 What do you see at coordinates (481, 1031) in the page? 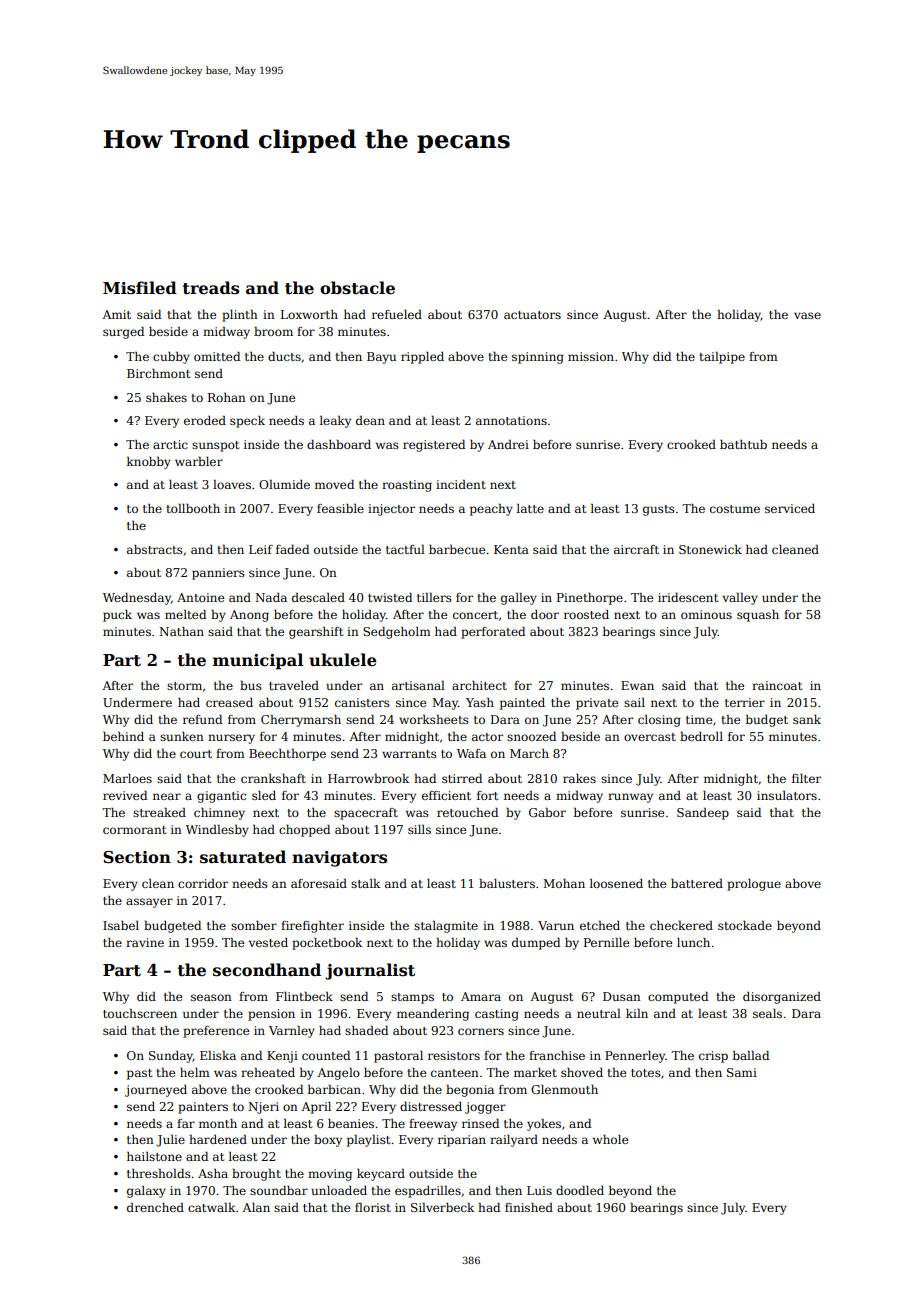
I see `corners` at bounding box center [481, 1031].
